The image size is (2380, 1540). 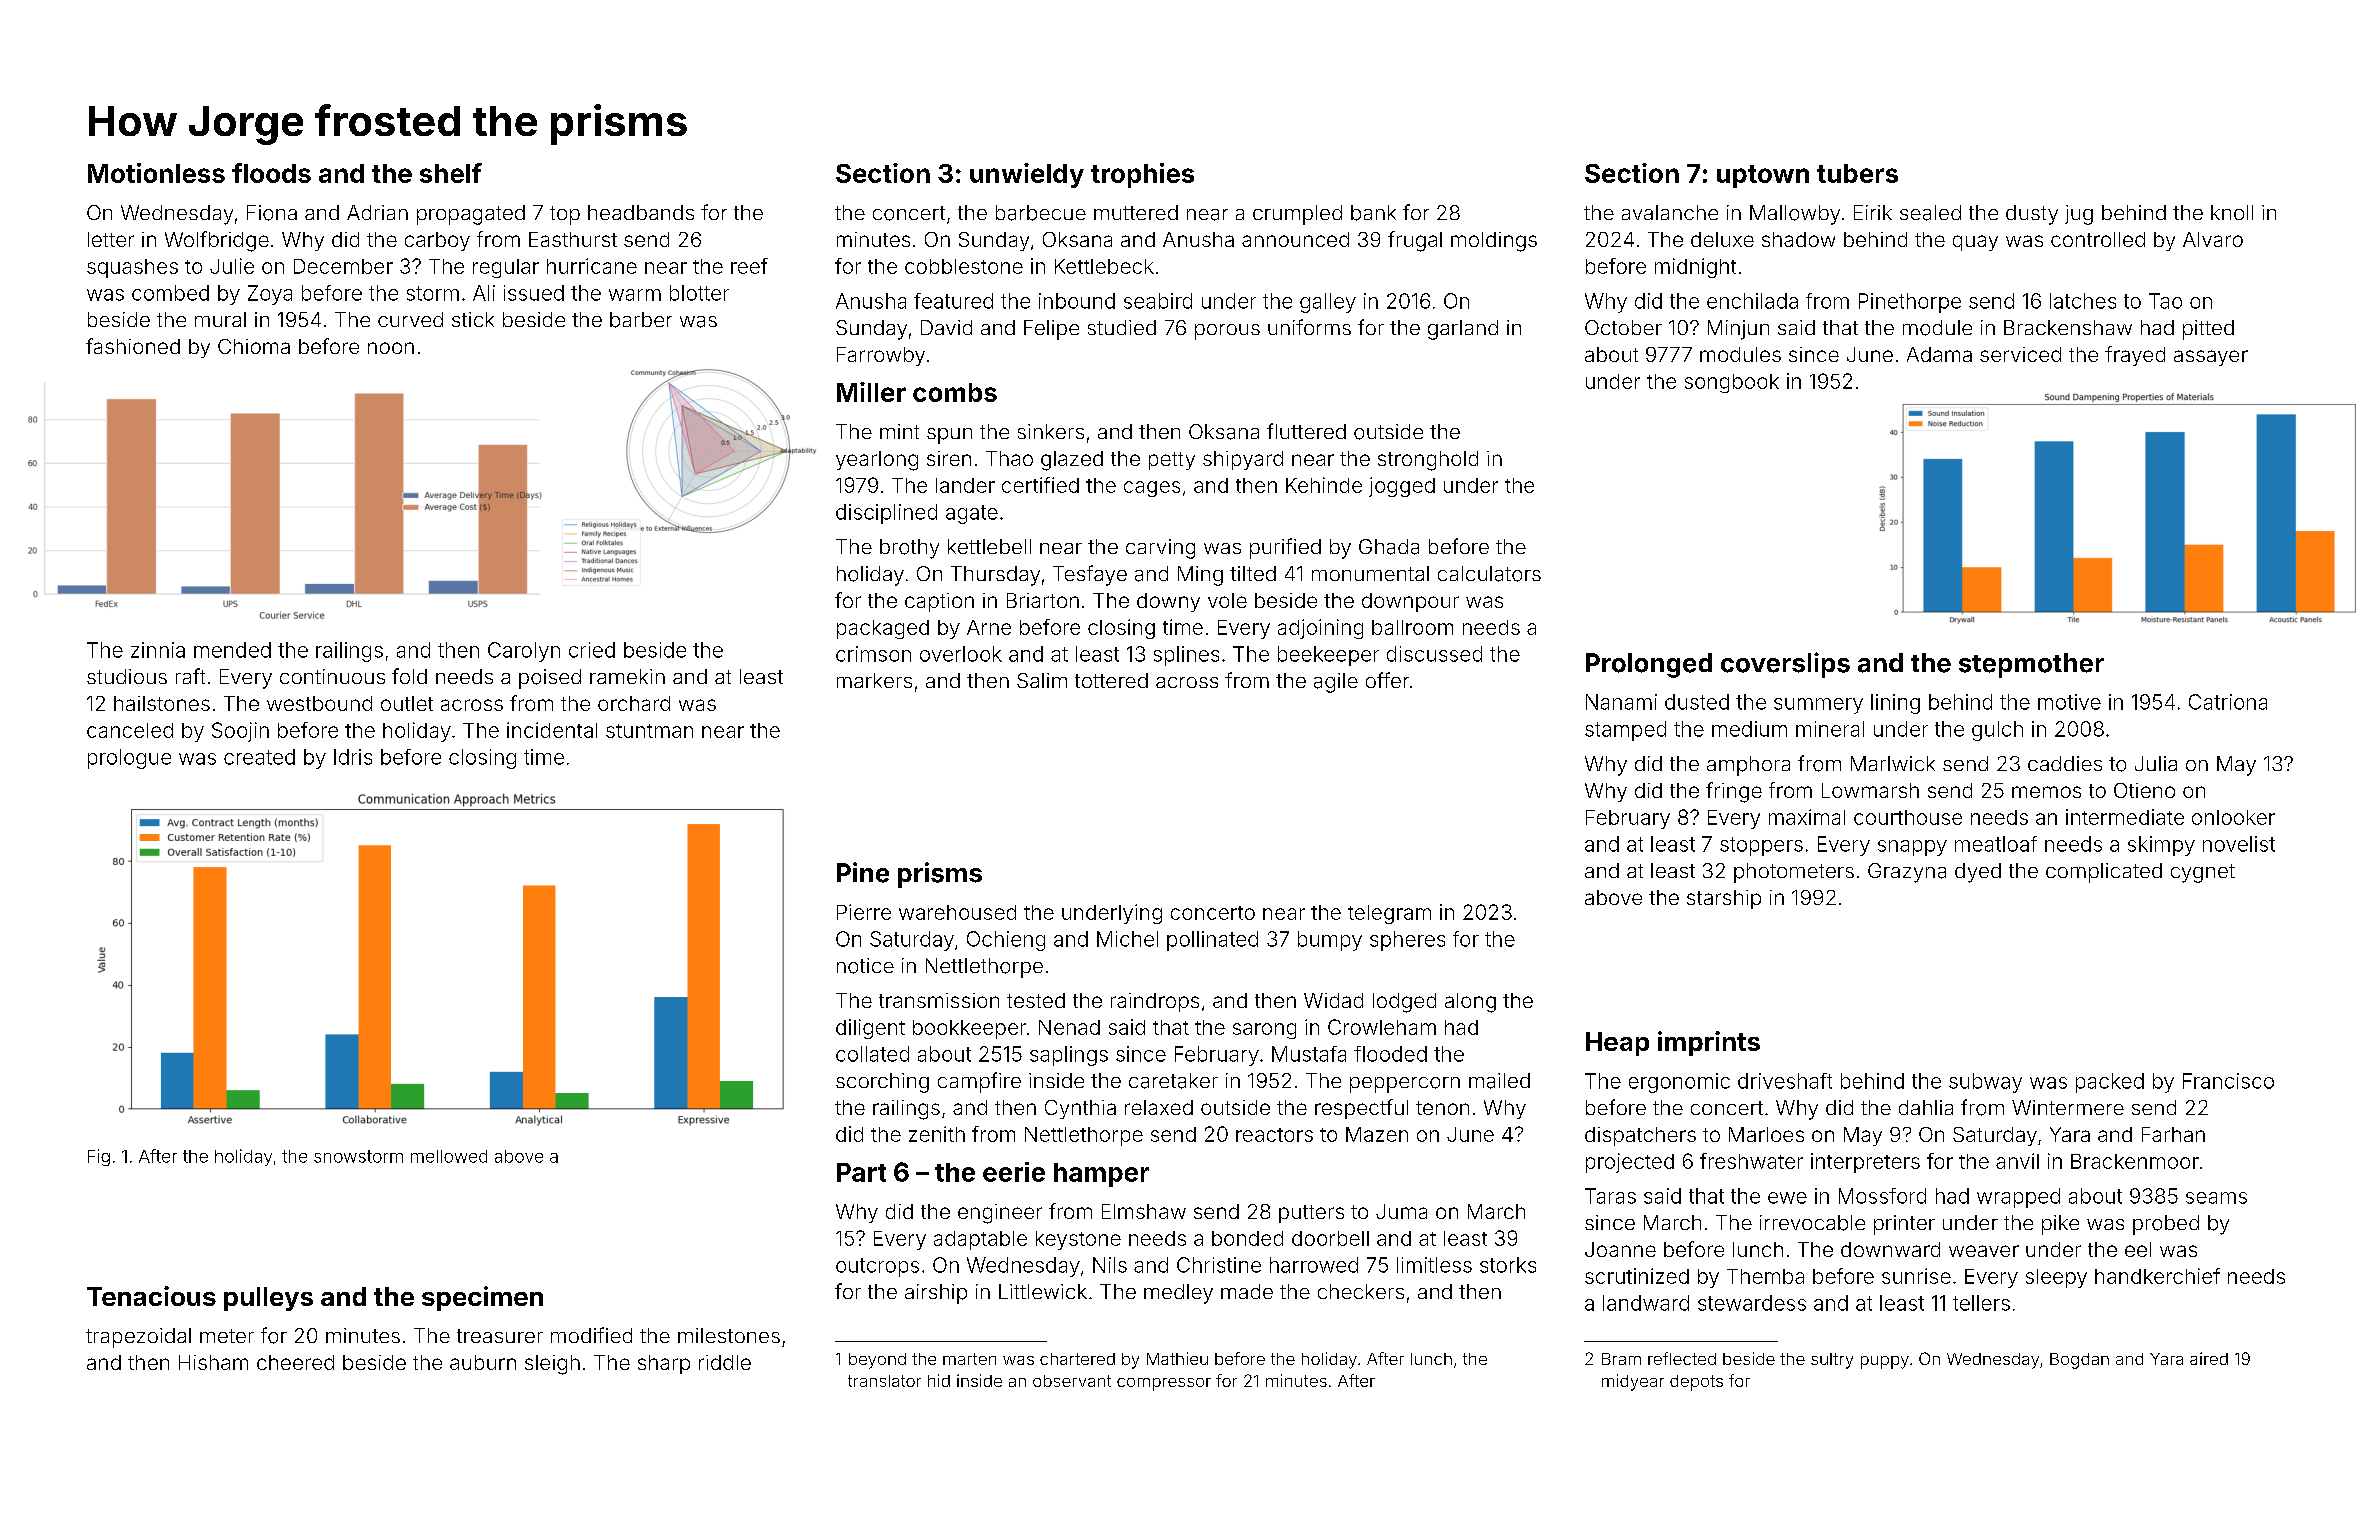 What do you see at coordinates (449, 1156) in the page?
I see `mellowed` at bounding box center [449, 1156].
